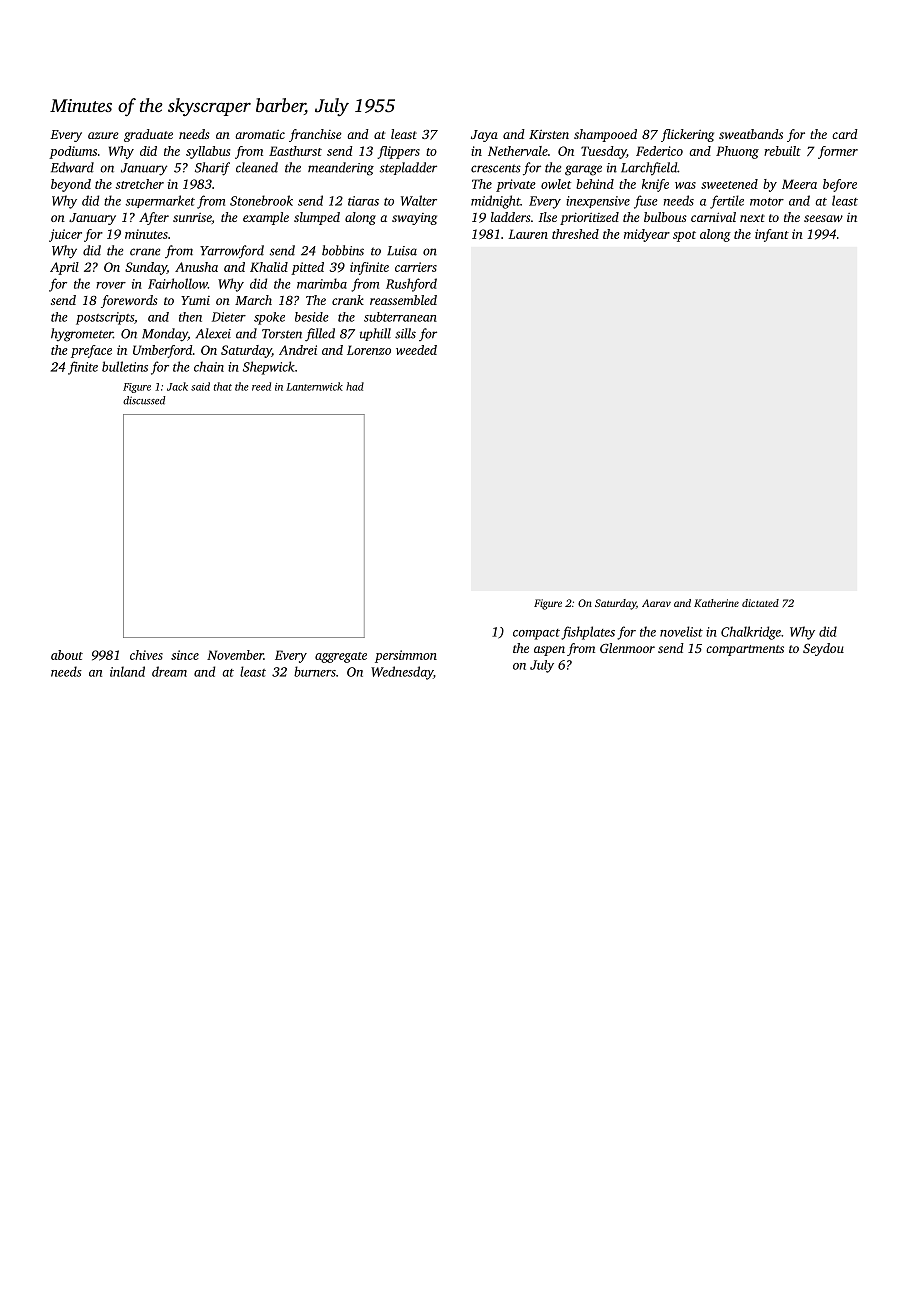  I want to click on about, so click(67, 655).
